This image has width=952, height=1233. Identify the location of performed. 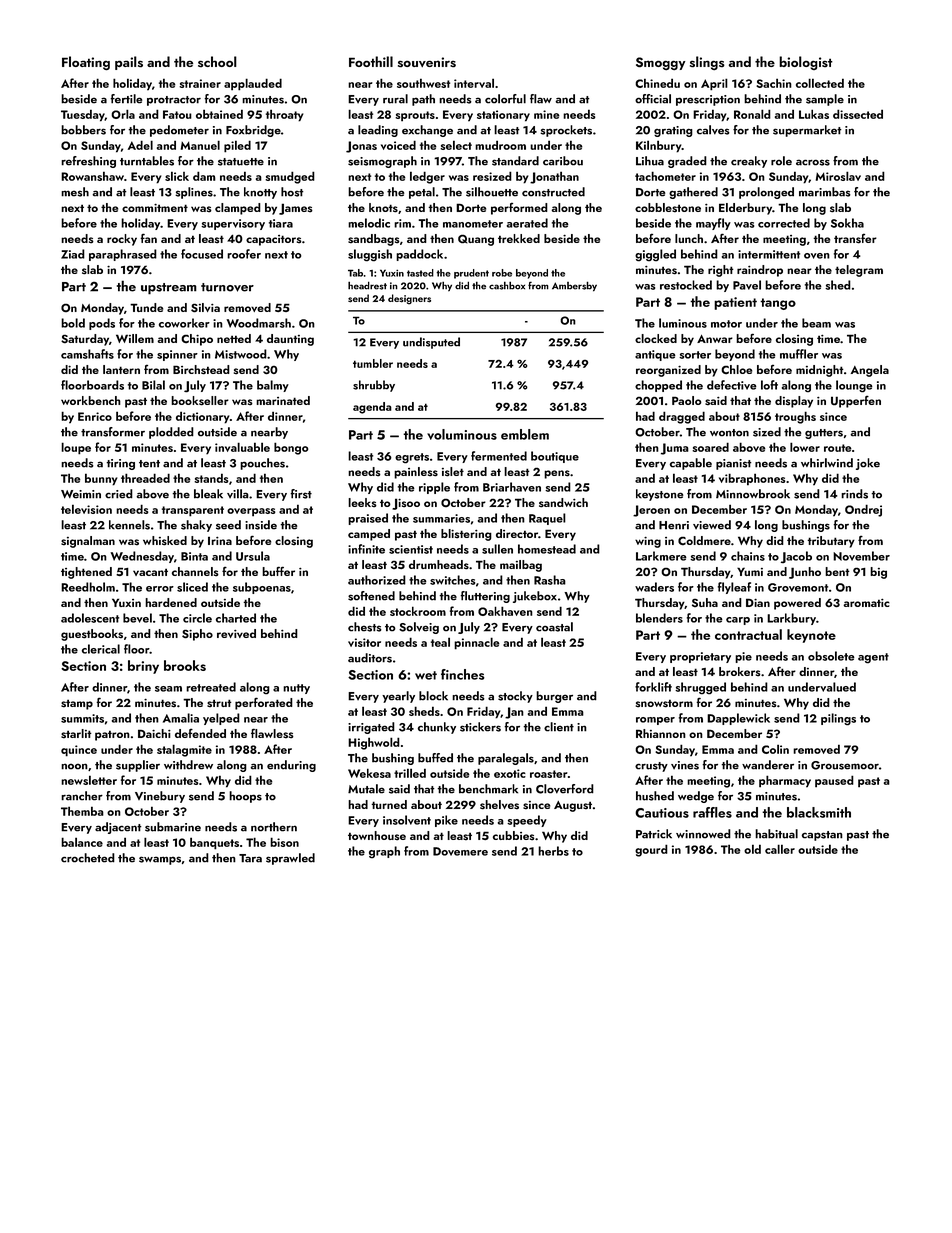
(519, 208).
